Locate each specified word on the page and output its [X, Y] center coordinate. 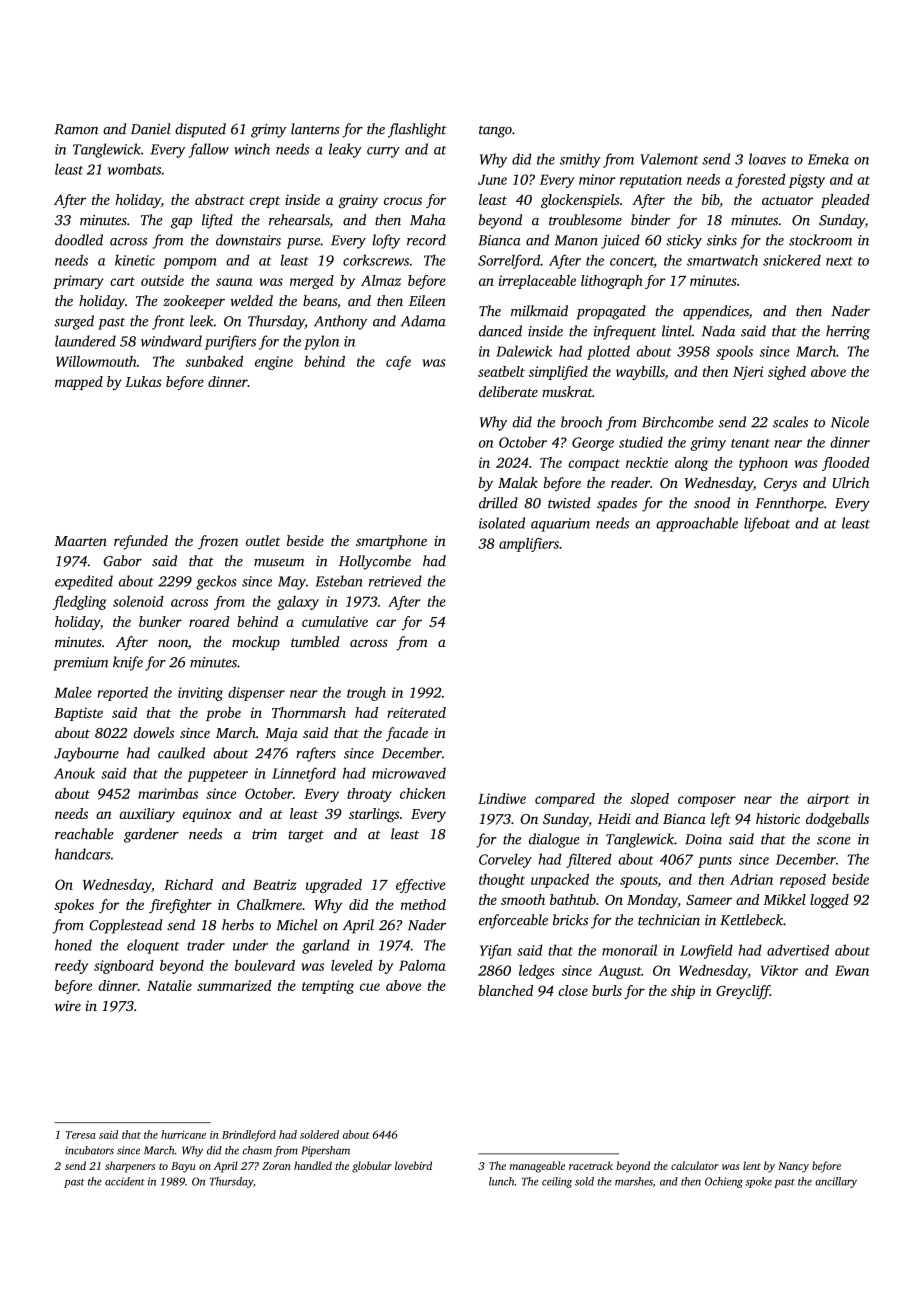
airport [828, 800]
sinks [722, 240]
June [492, 179]
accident [125, 1181]
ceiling [557, 1182]
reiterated [416, 712]
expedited [84, 582]
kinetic [135, 260]
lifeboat [767, 524]
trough [366, 694]
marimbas [168, 793]
